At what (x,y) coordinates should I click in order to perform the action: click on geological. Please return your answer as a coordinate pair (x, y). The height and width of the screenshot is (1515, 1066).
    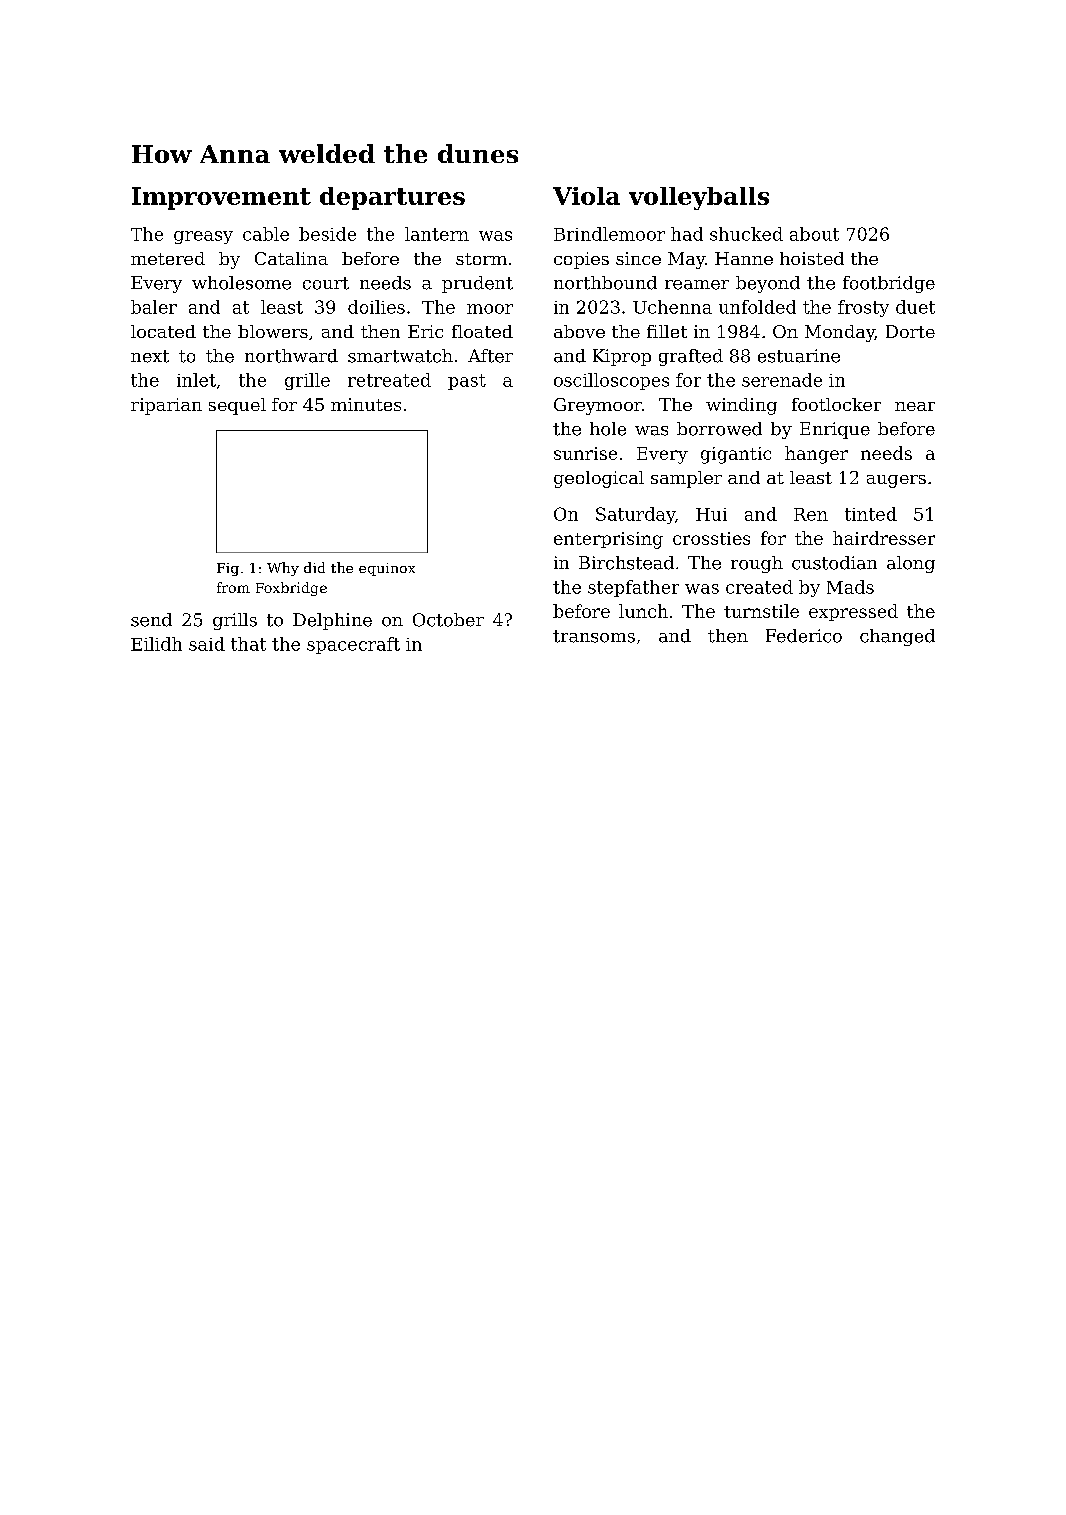
    Looking at the image, I should click on (599, 479).
